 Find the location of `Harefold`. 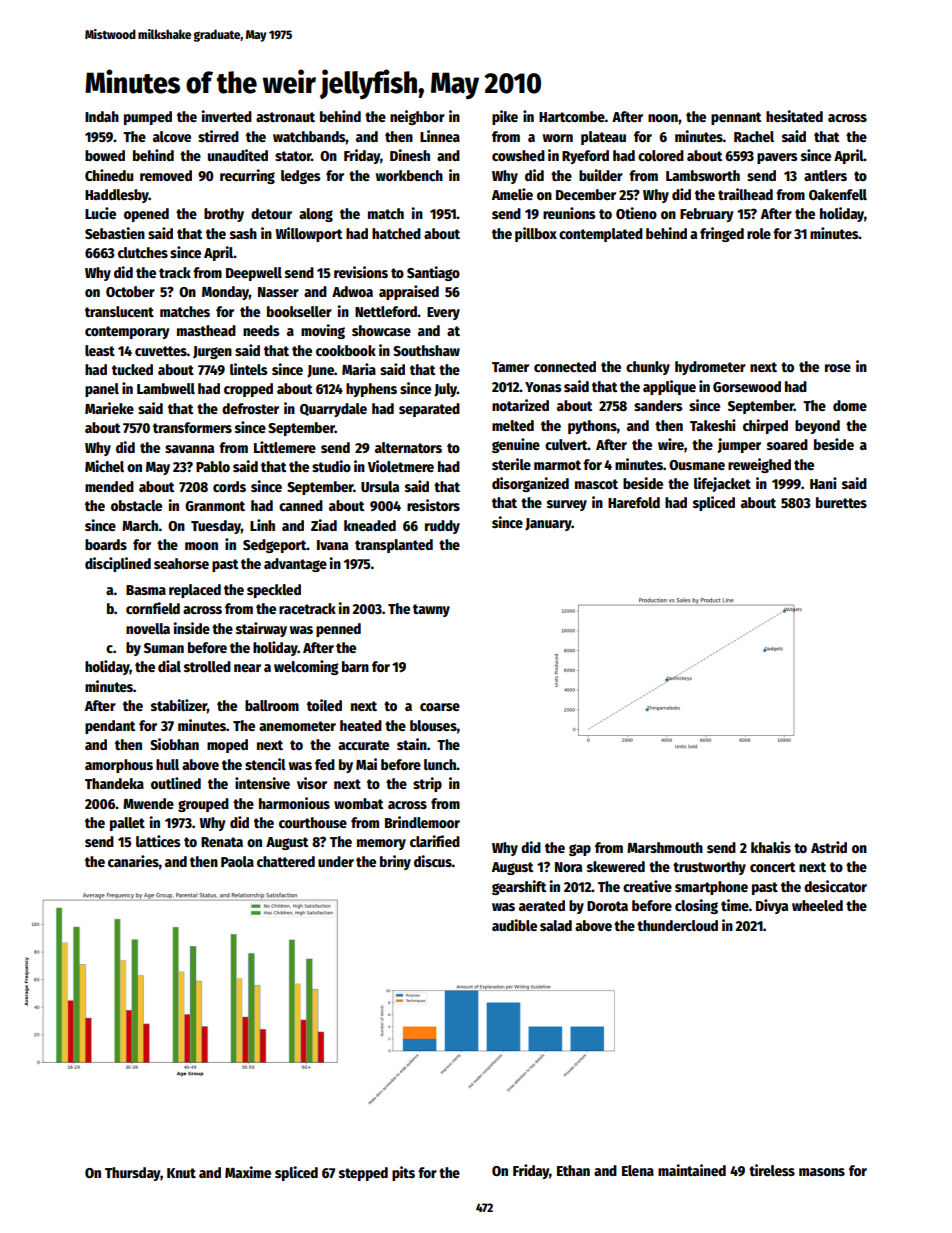

Harefold is located at coordinates (634, 502).
